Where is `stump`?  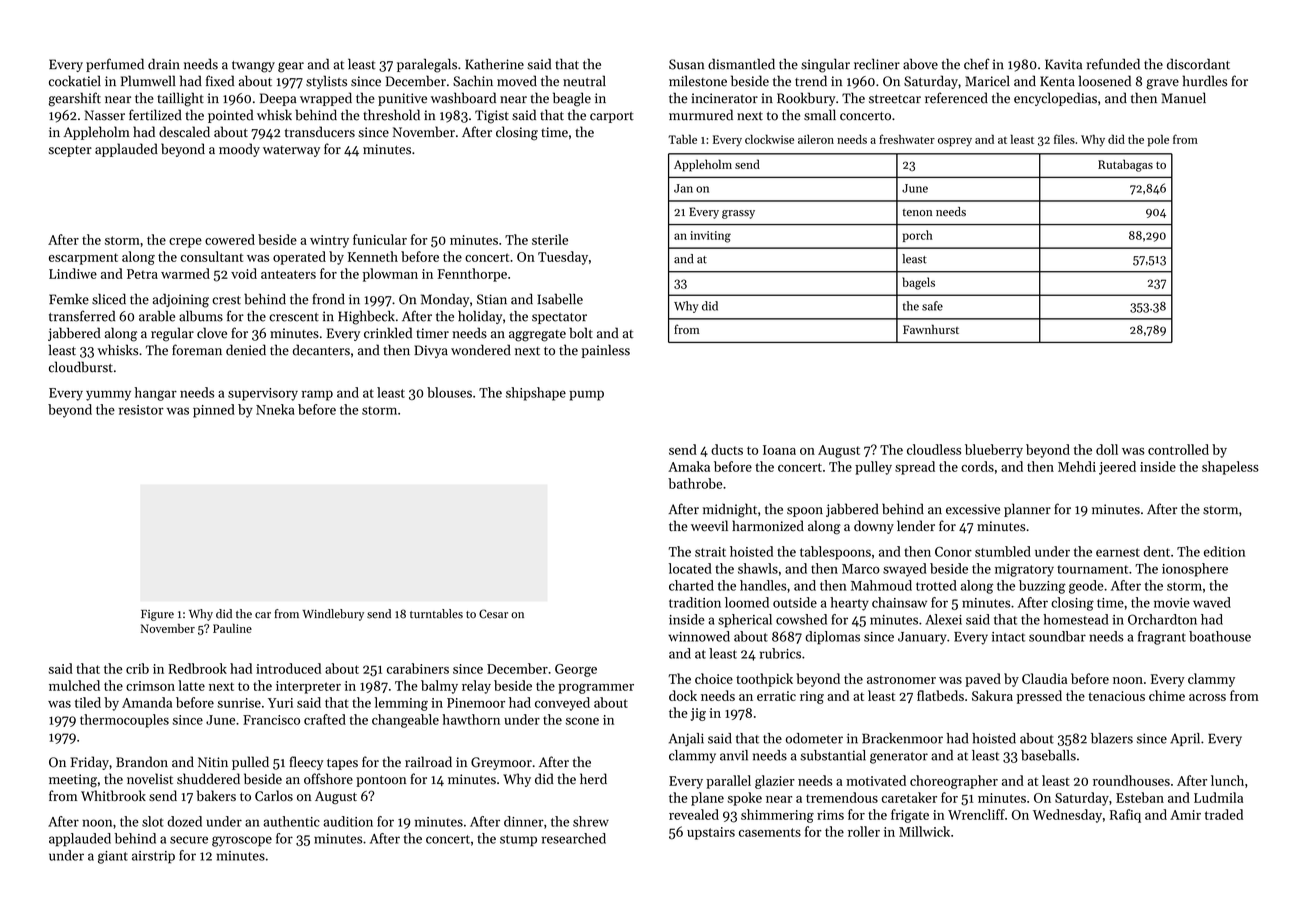
stump is located at coordinates (518, 841).
